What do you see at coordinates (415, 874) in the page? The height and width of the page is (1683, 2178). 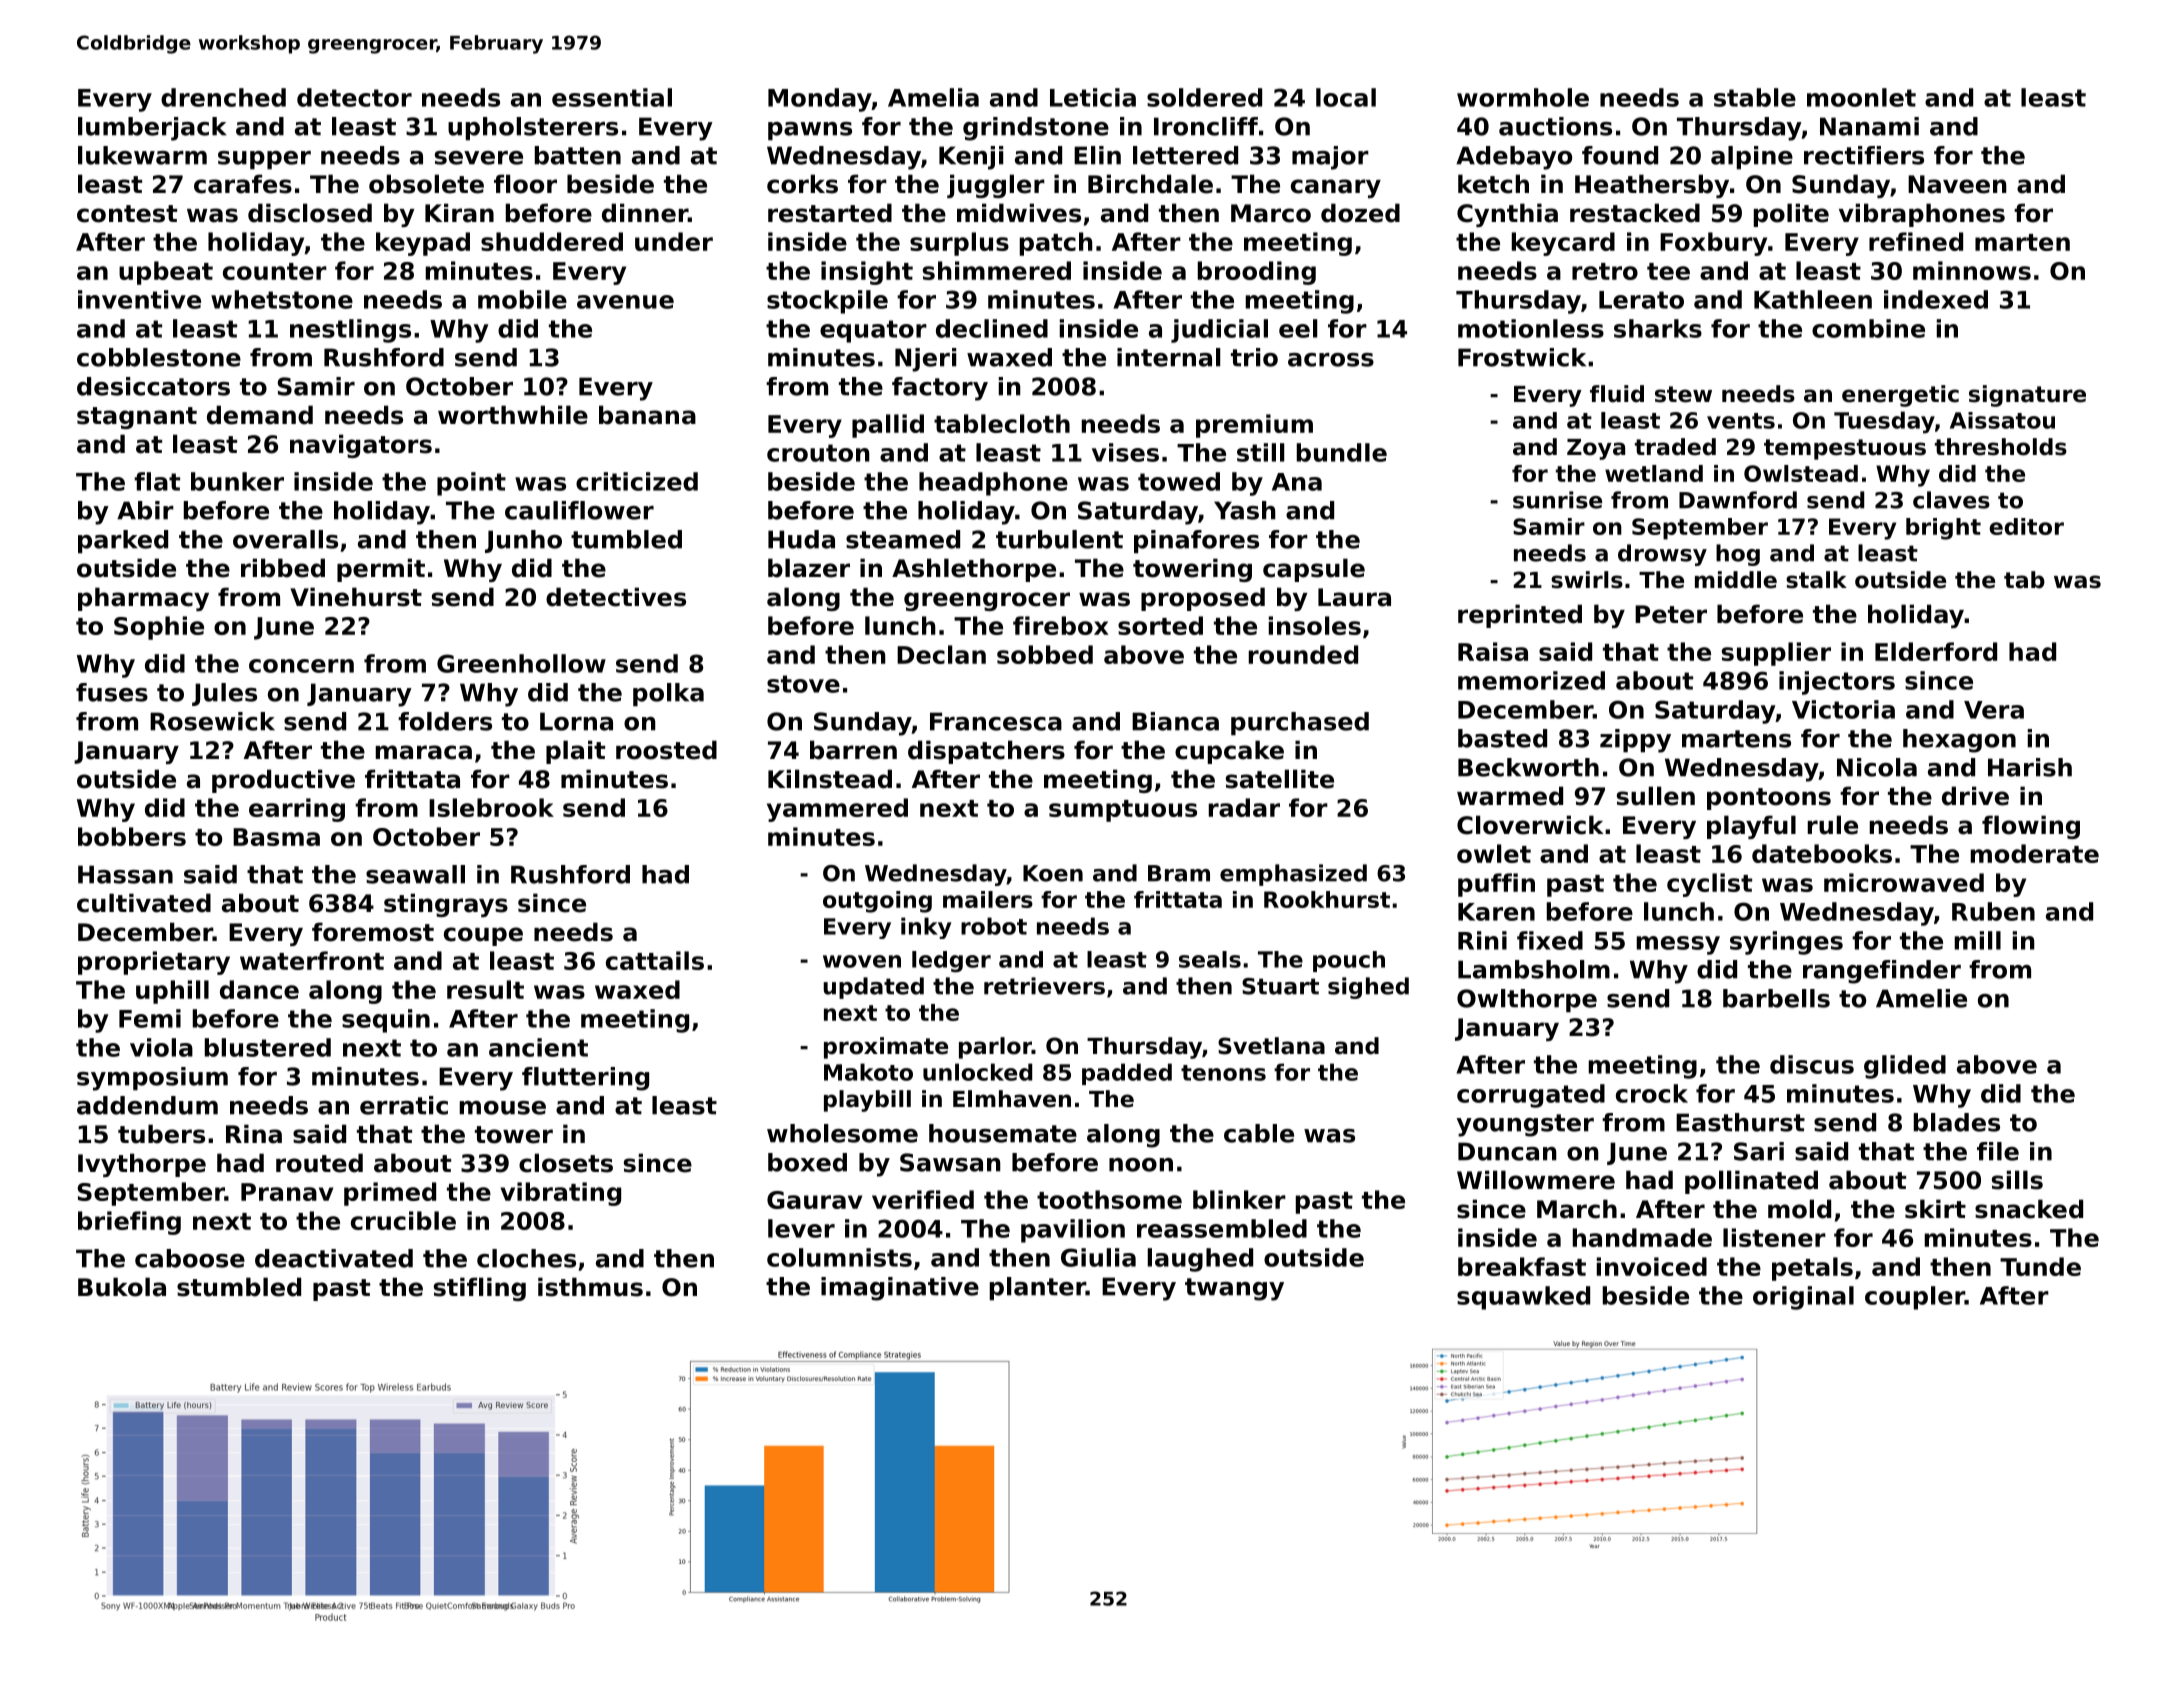 I see `seawall` at bounding box center [415, 874].
